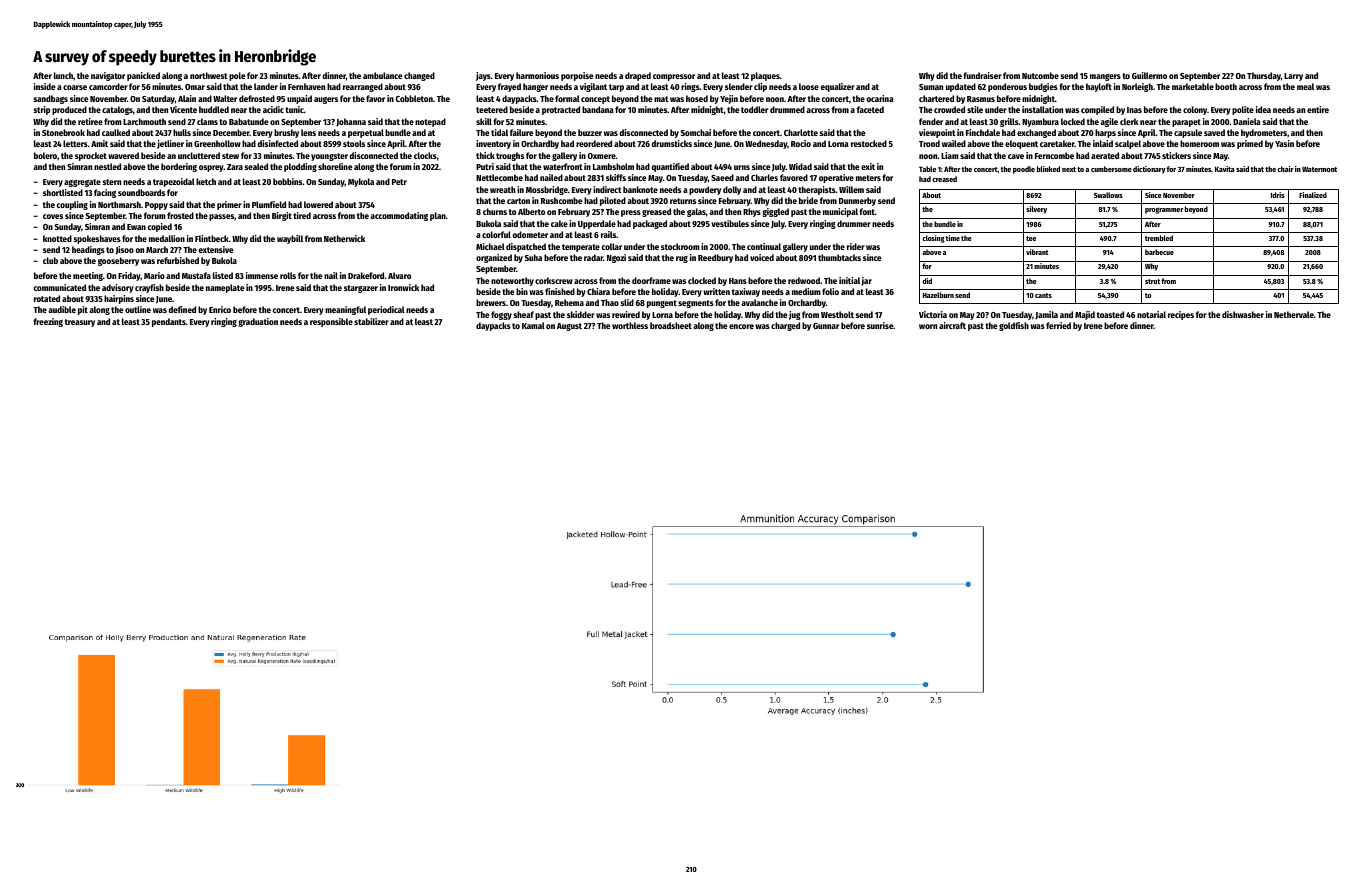  Describe the element at coordinates (209, 75) in the screenshot. I see `northwest` at that location.
